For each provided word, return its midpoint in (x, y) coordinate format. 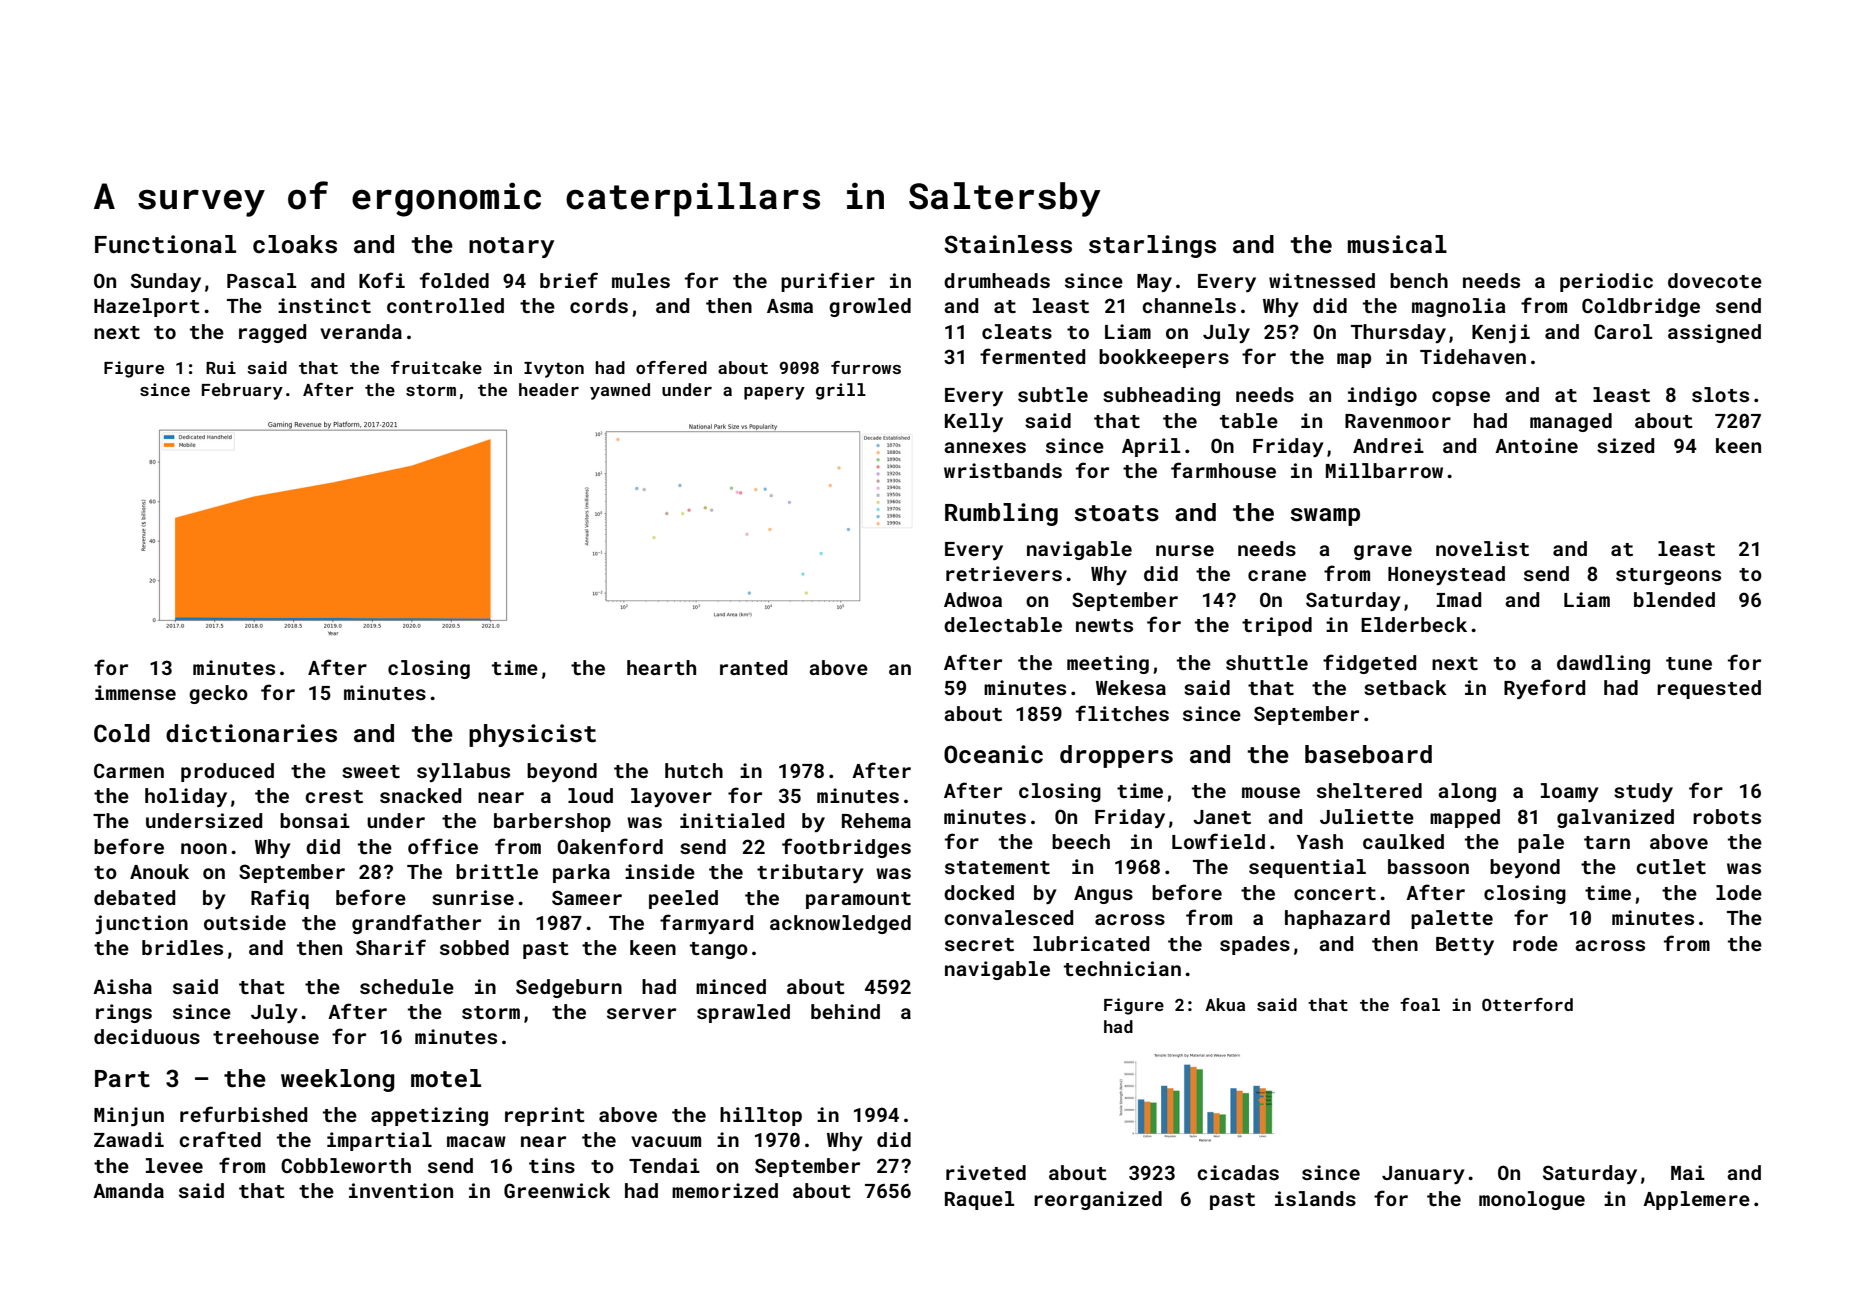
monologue (1532, 1200)
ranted (753, 667)
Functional (165, 244)
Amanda (128, 1190)
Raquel (979, 1200)
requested (1709, 689)
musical (1397, 244)
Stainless (1008, 244)
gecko (218, 694)
